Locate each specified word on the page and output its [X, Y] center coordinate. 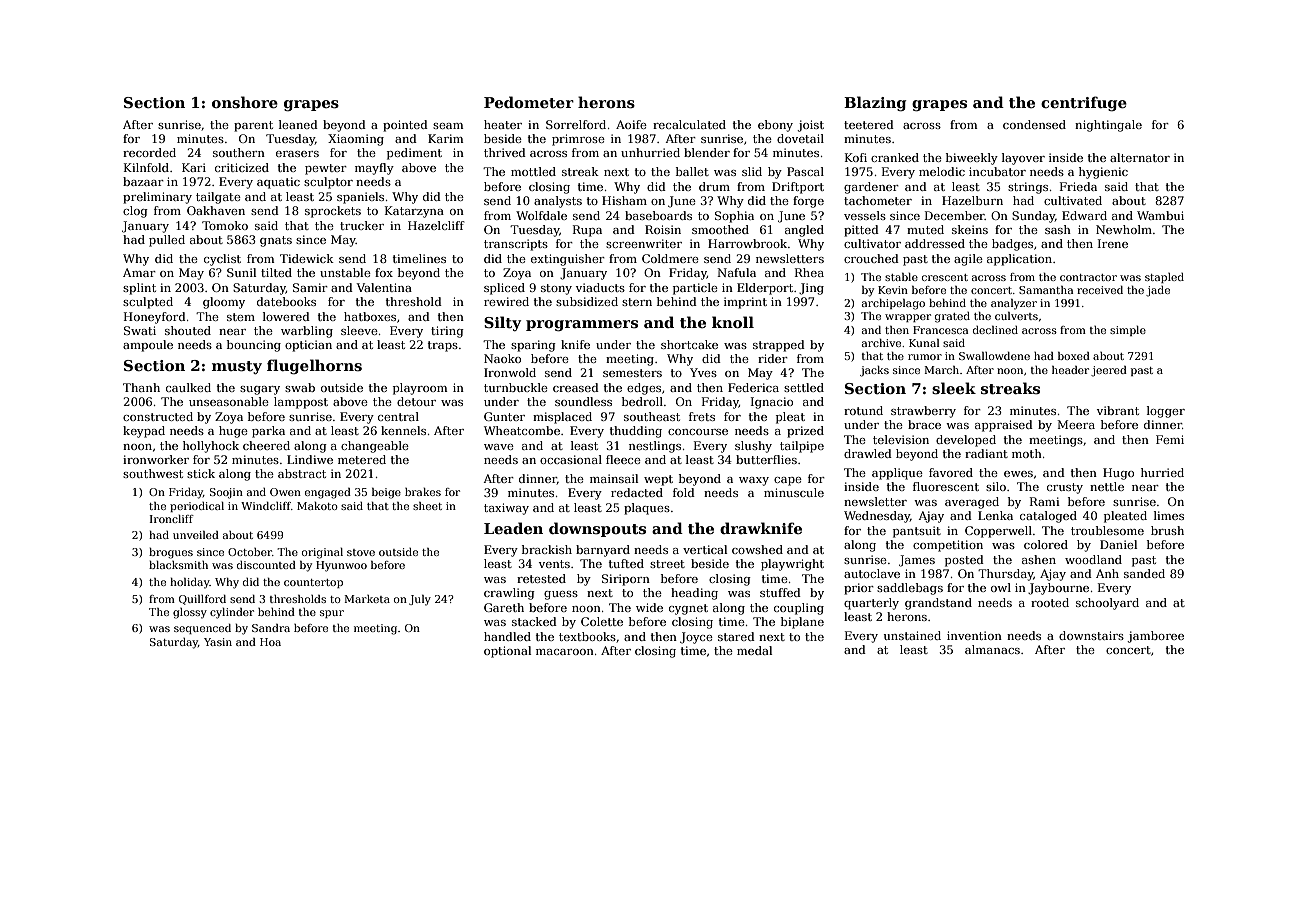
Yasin [218, 642]
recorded [149, 152]
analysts [558, 202]
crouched [871, 258]
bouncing [254, 346]
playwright [792, 565]
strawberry [923, 412]
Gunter [504, 416]
